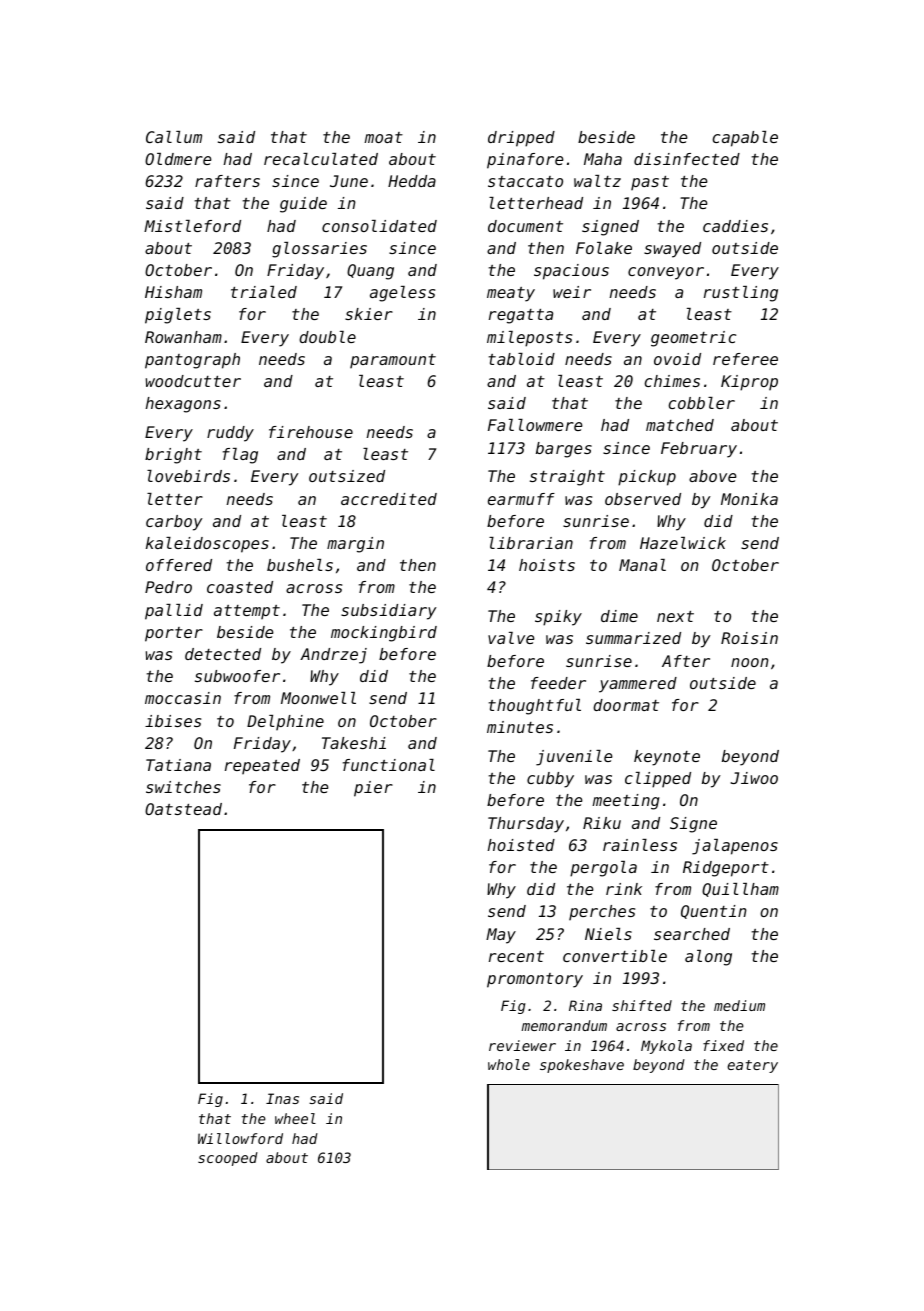 The width and height of the image is (924, 1311). What do you see at coordinates (521, 139) in the image?
I see `dripped` at bounding box center [521, 139].
